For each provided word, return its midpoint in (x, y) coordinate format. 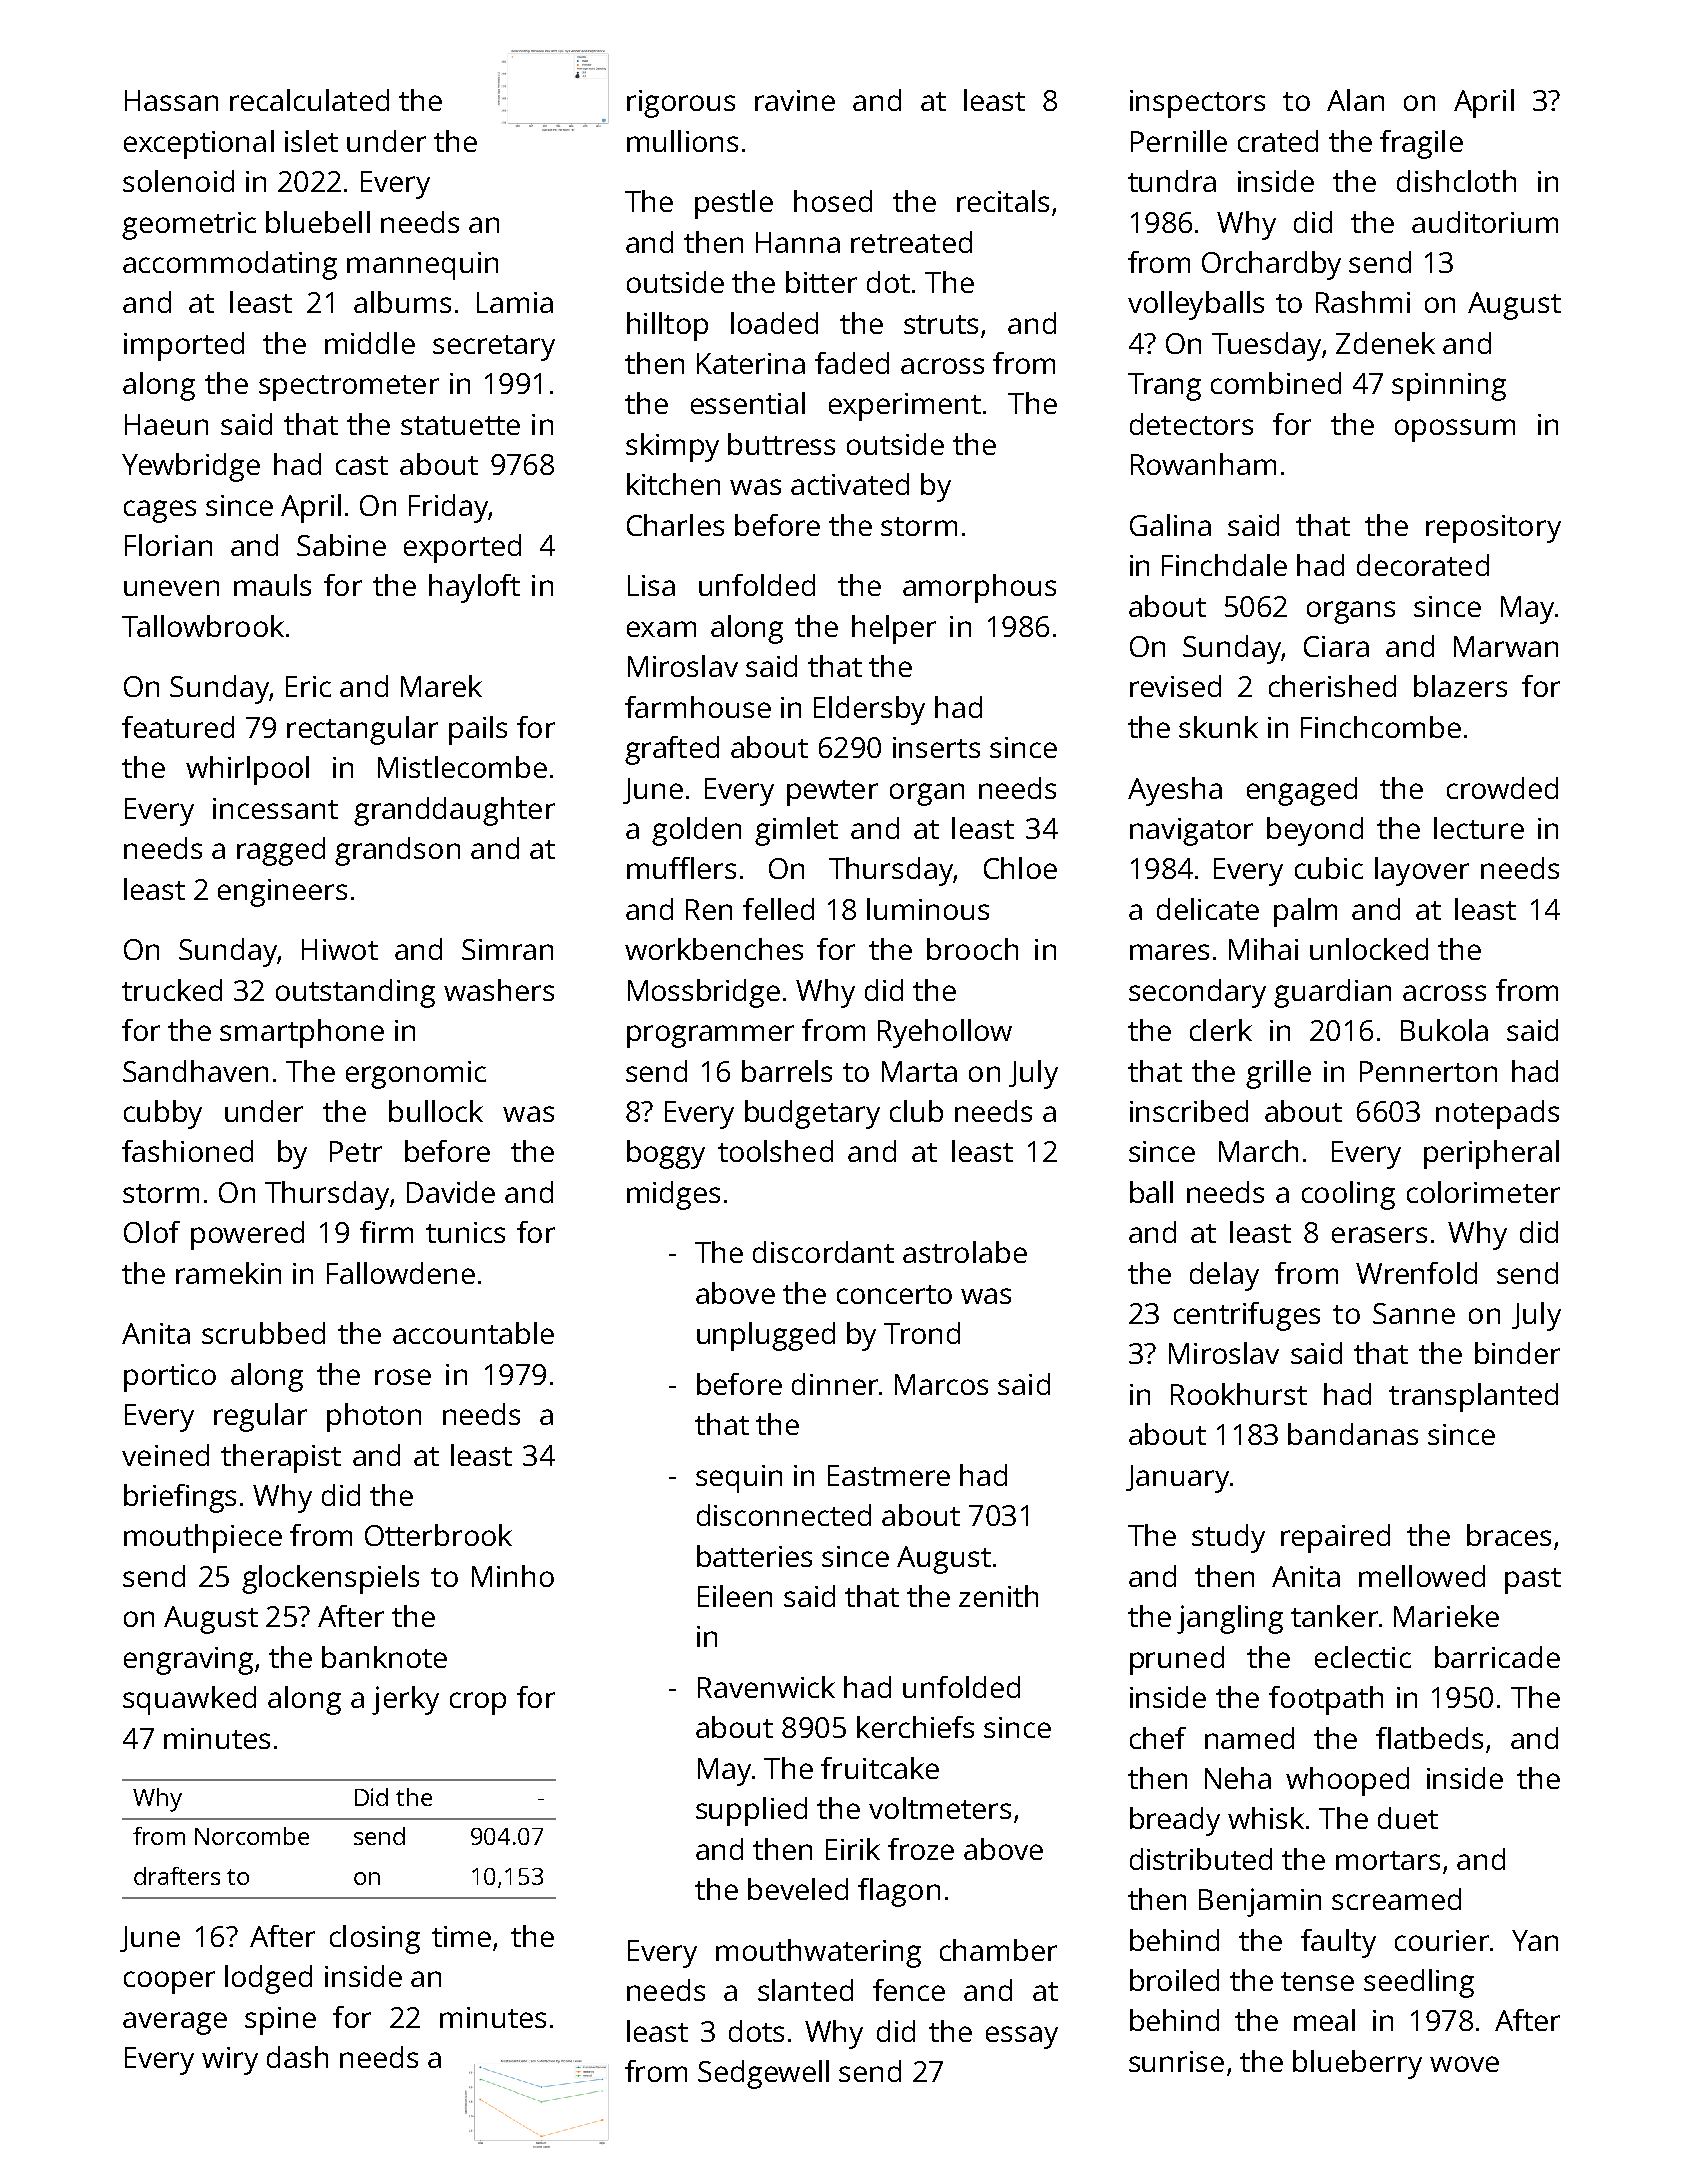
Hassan (171, 100)
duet (1408, 1818)
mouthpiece (203, 1538)
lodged (268, 1979)
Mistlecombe (462, 767)
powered (247, 1235)
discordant (823, 1252)
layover (1422, 871)
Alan (1355, 100)
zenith (998, 1596)
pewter (832, 793)
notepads (1497, 1114)
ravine (795, 100)
